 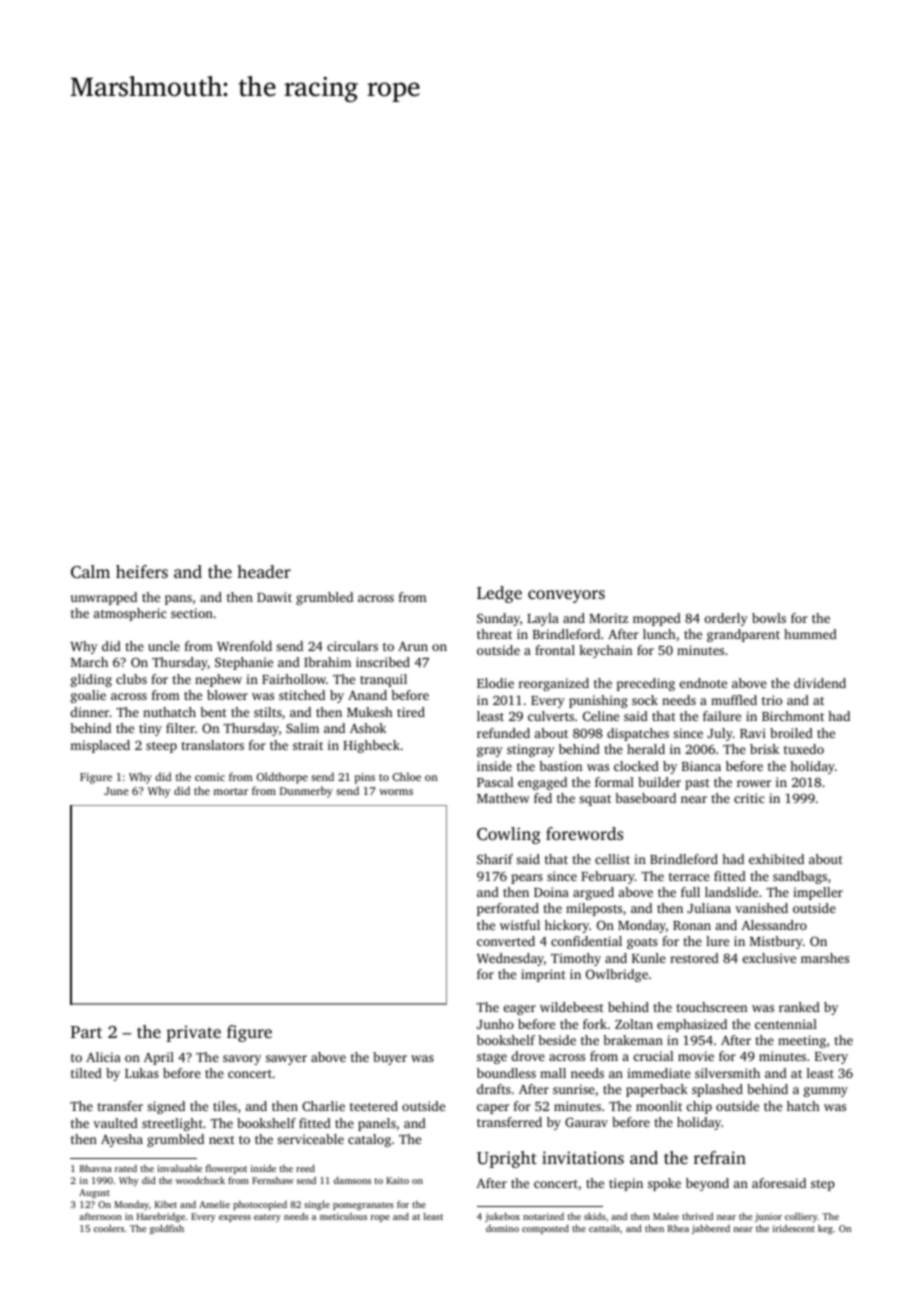 What do you see at coordinates (642, 943) in the page?
I see `goats` at bounding box center [642, 943].
